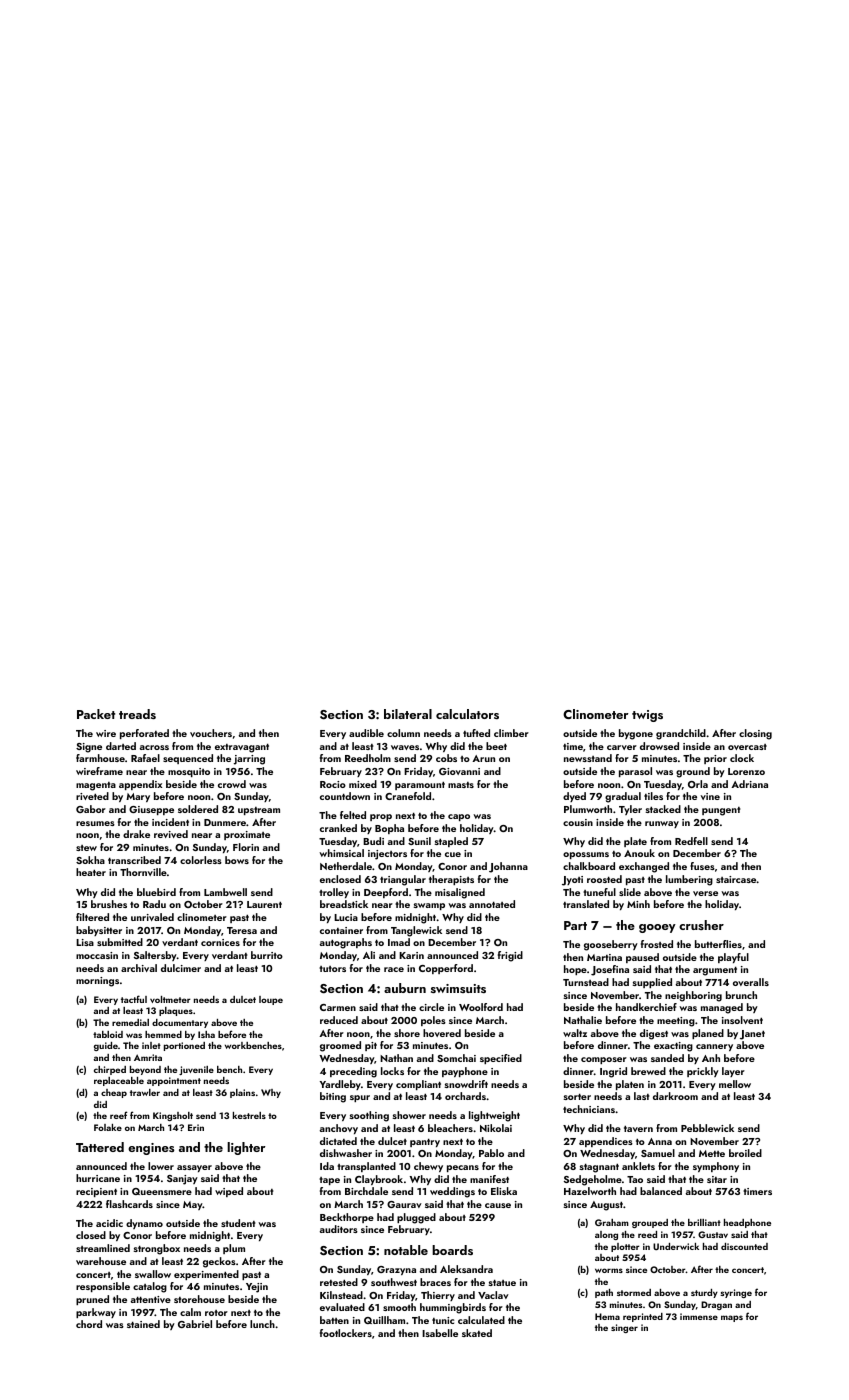 The width and height of the document is (849, 1400). I want to click on masts, so click(461, 785).
